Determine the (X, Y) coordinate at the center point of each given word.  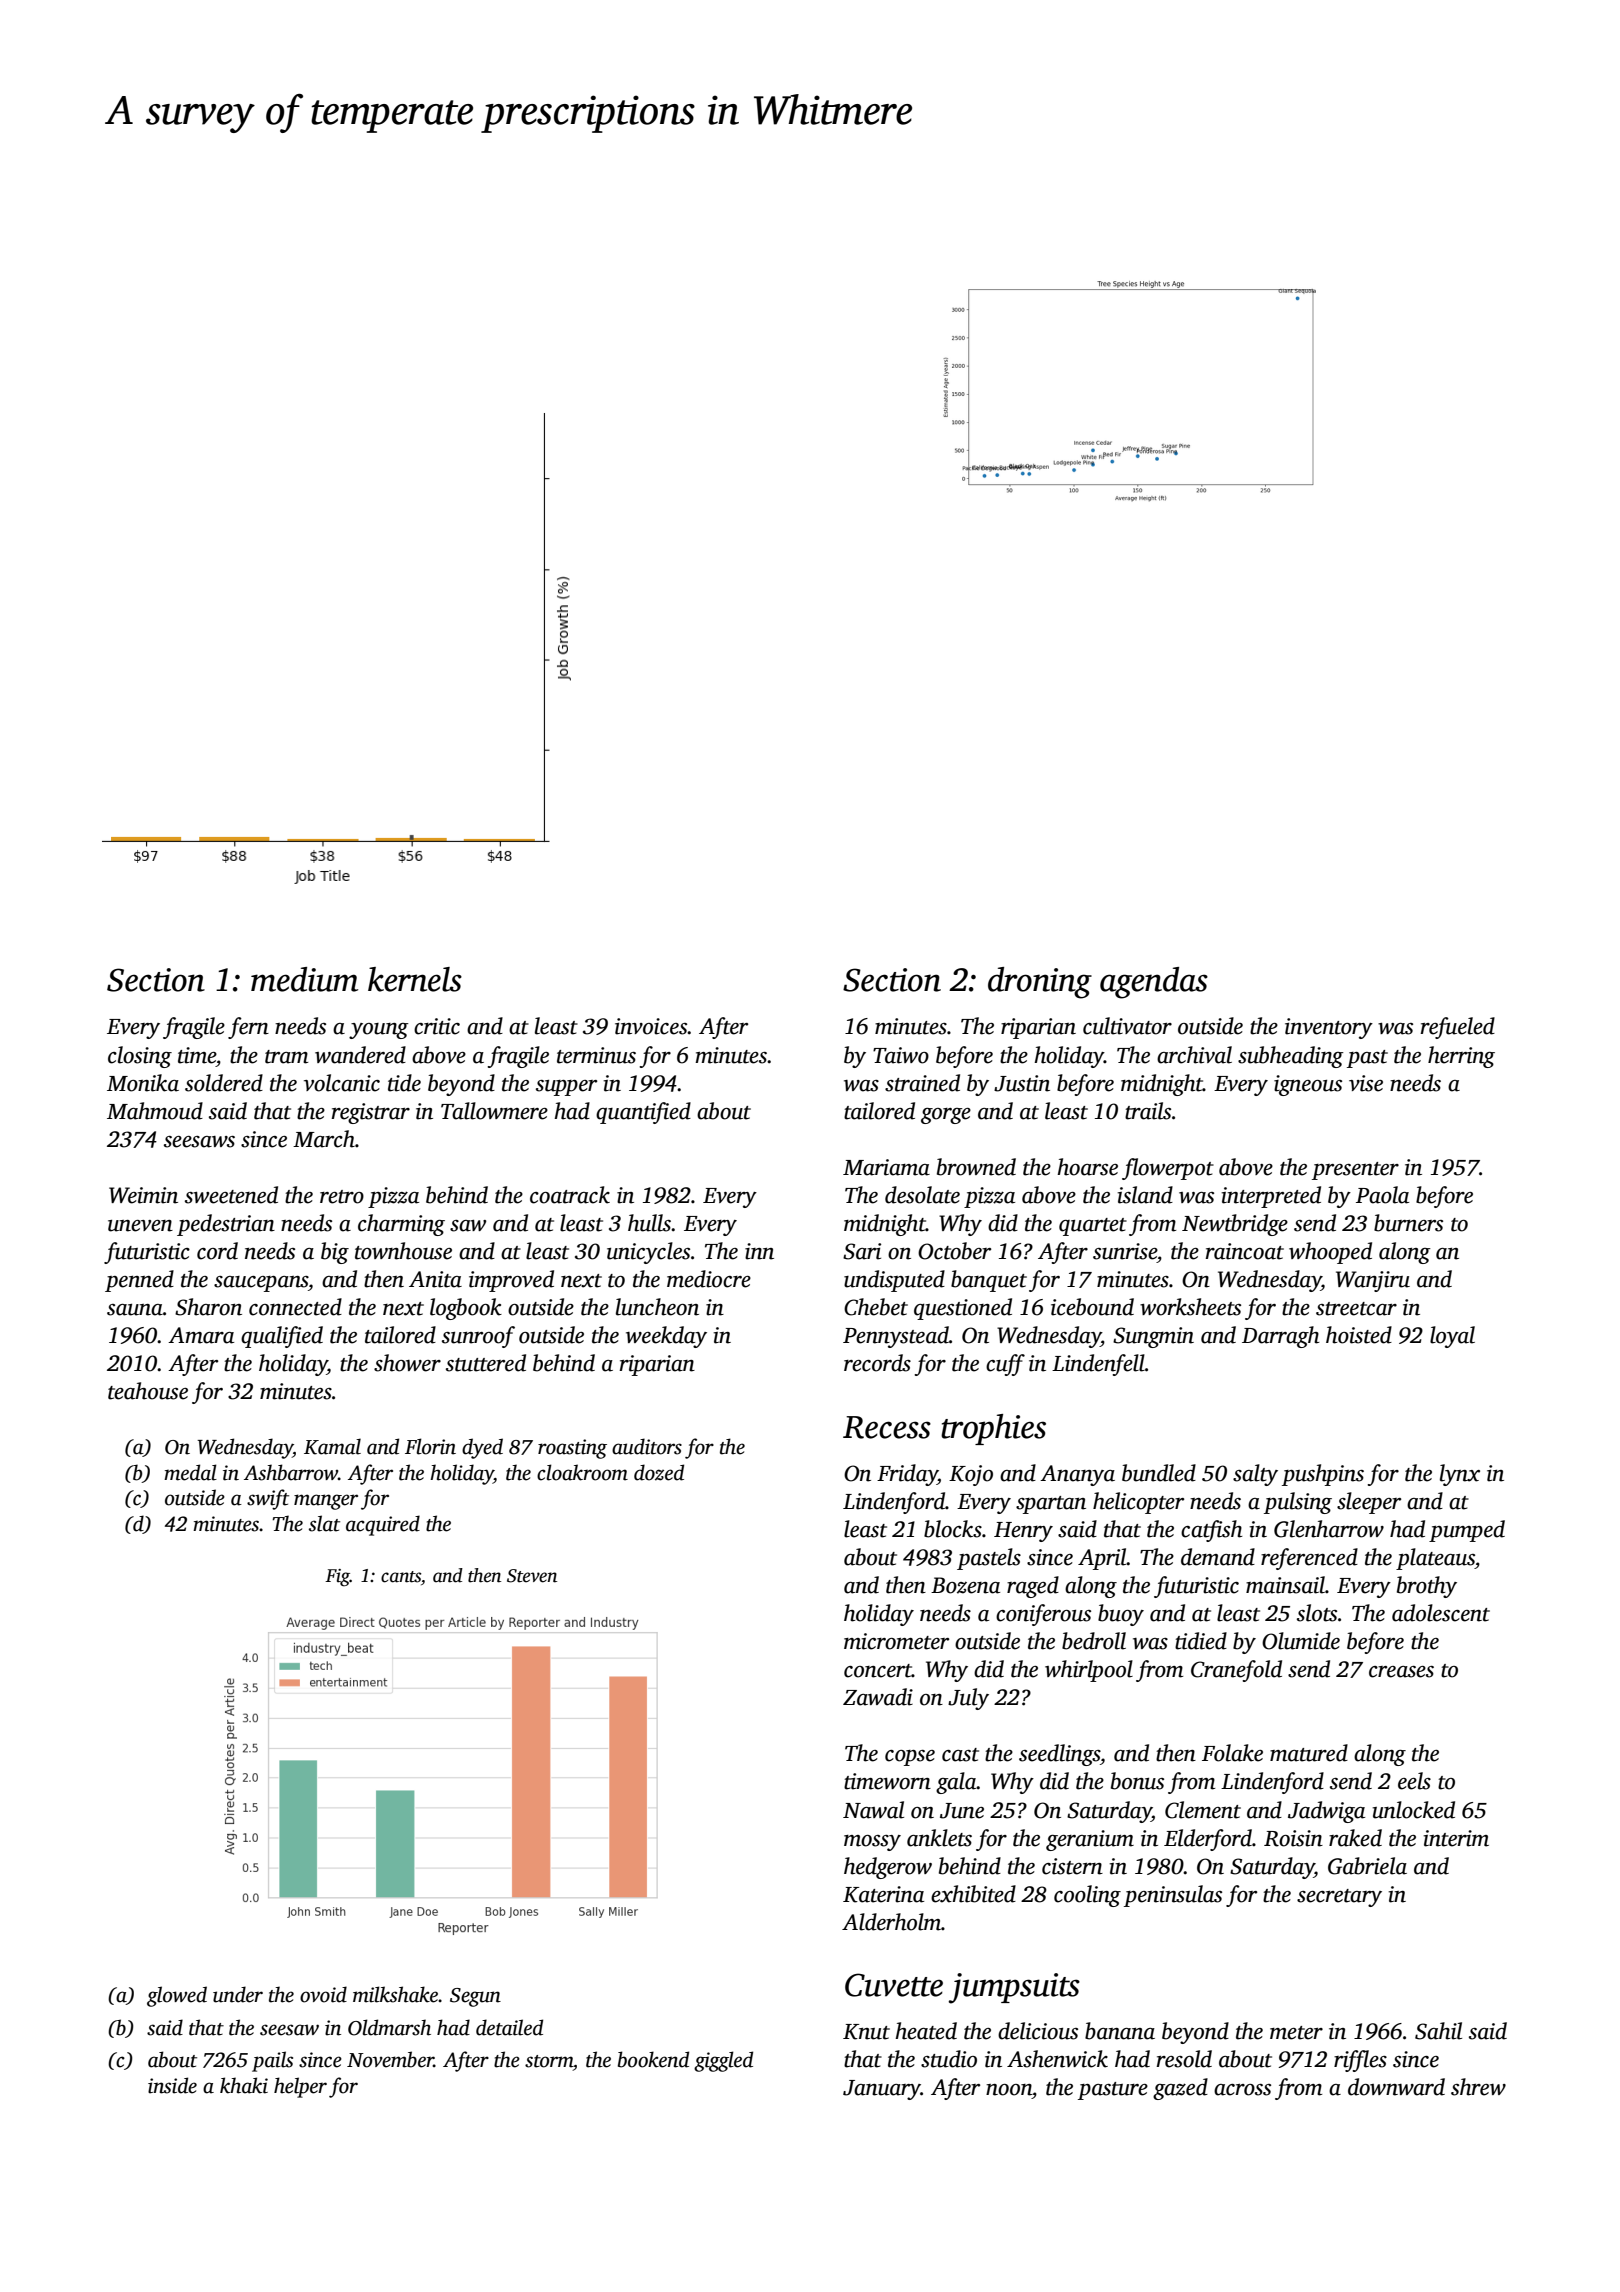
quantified (643, 1113)
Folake (1232, 1753)
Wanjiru (1373, 1281)
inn (759, 1251)
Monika (143, 1083)
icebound (1092, 1307)
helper (300, 2087)
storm (549, 2061)
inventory (1329, 1028)
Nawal (873, 1810)
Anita (435, 1279)
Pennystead (896, 1337)
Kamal (332, 1446)
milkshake (395, 1994)
